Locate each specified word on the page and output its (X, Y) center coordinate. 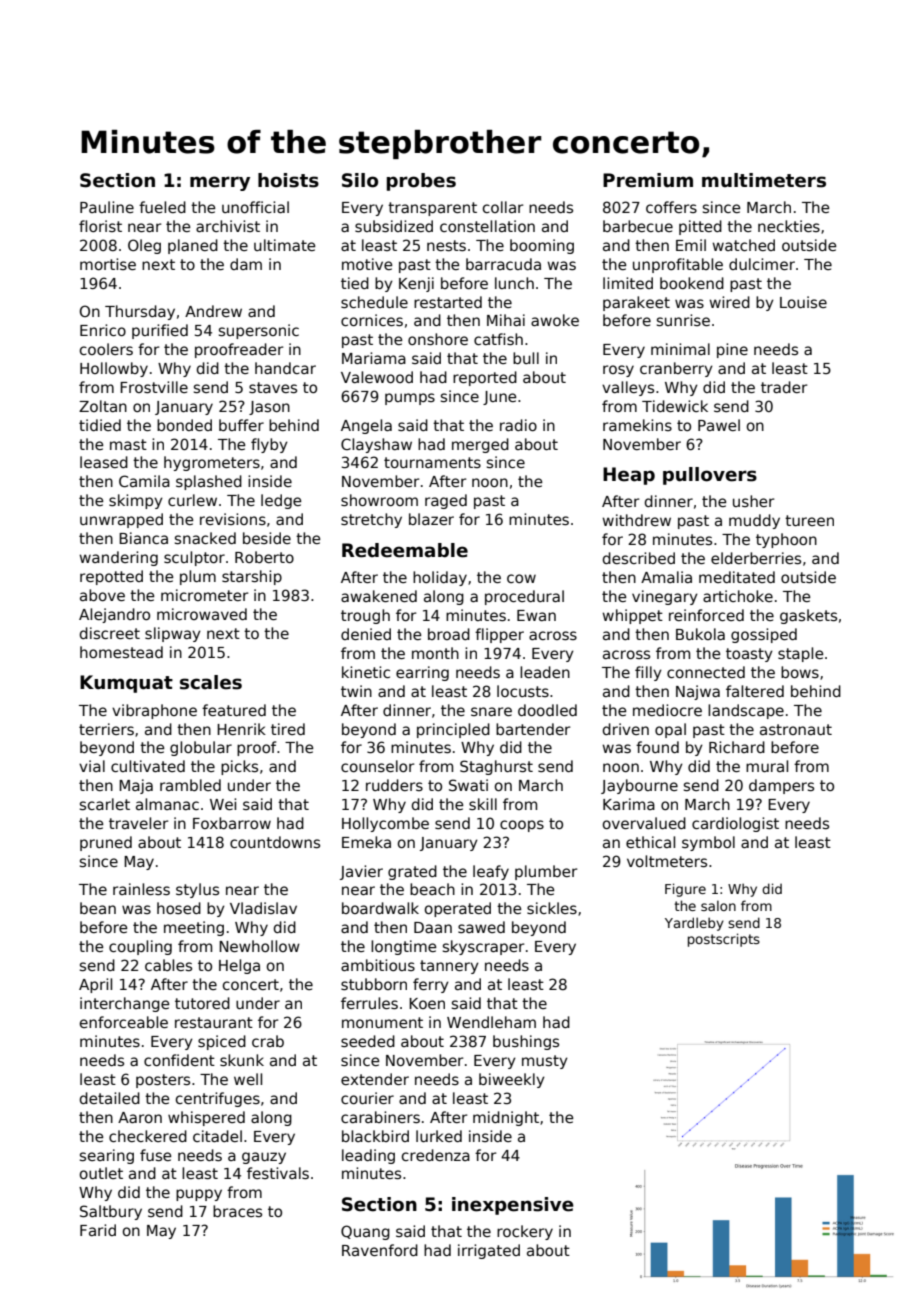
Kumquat (126, 684)
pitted (700, 227)
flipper (499, 635)
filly (648, 673)
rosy (618, 371)
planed (193, 246)
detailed (110, 1098)
